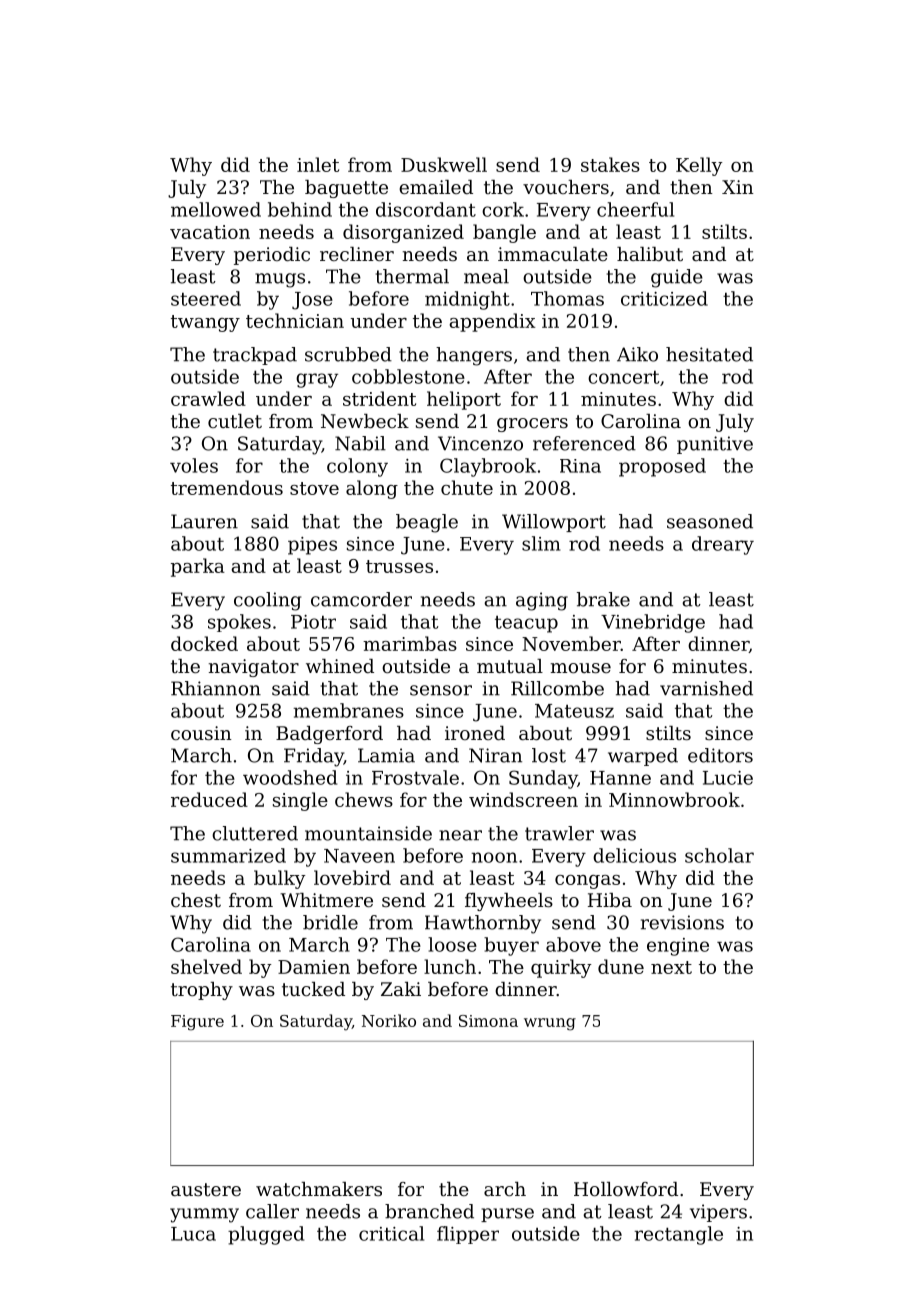 The image size is (924, 1311). What do you see at coordinates (401, 989) in the document?
I see `Zaki` at bounding box center [401, 989].
